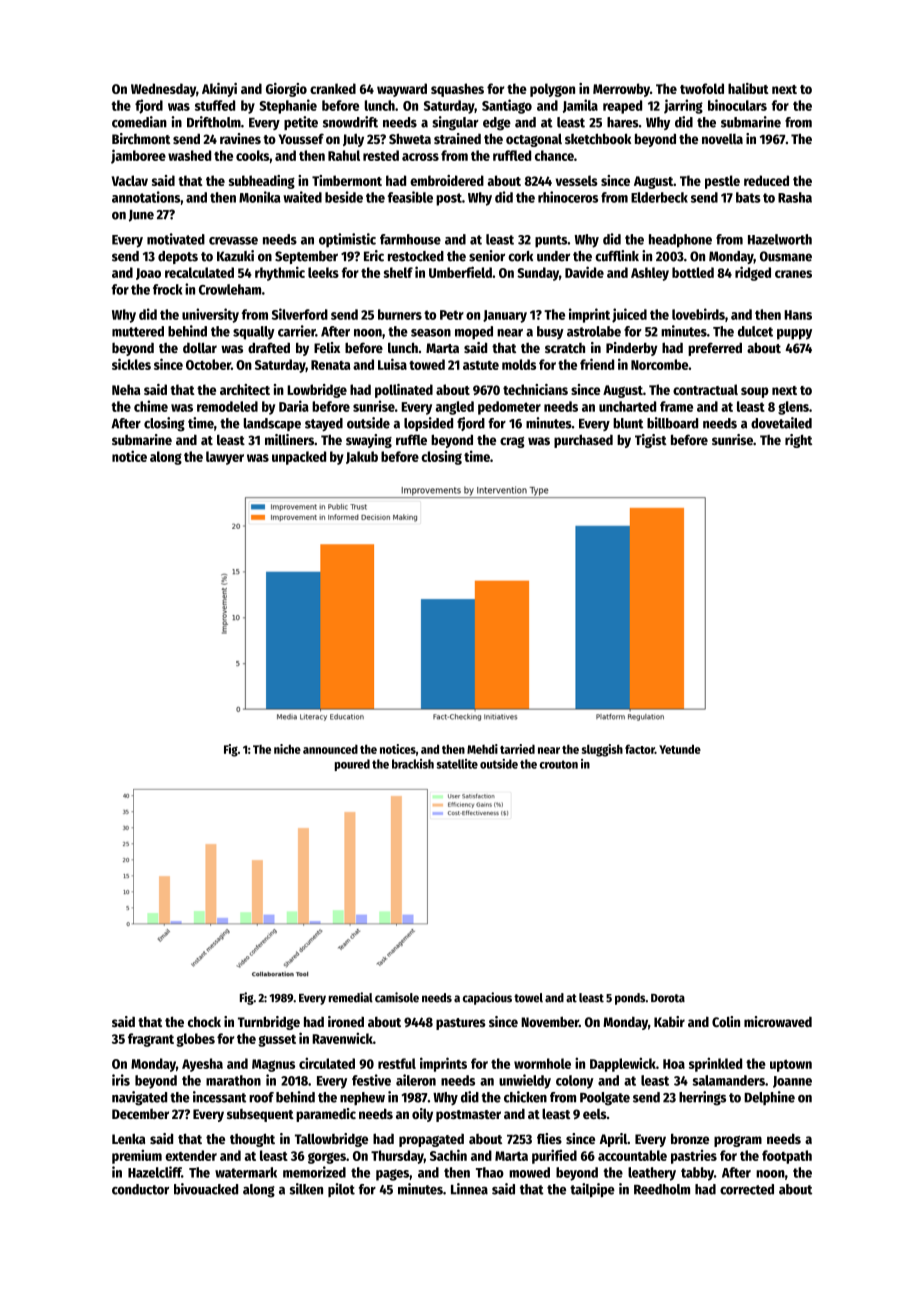 This document has width=924, height=1308. Describe the element at coordinates (225, 458) in the document. I see `lawyer` at that location.
